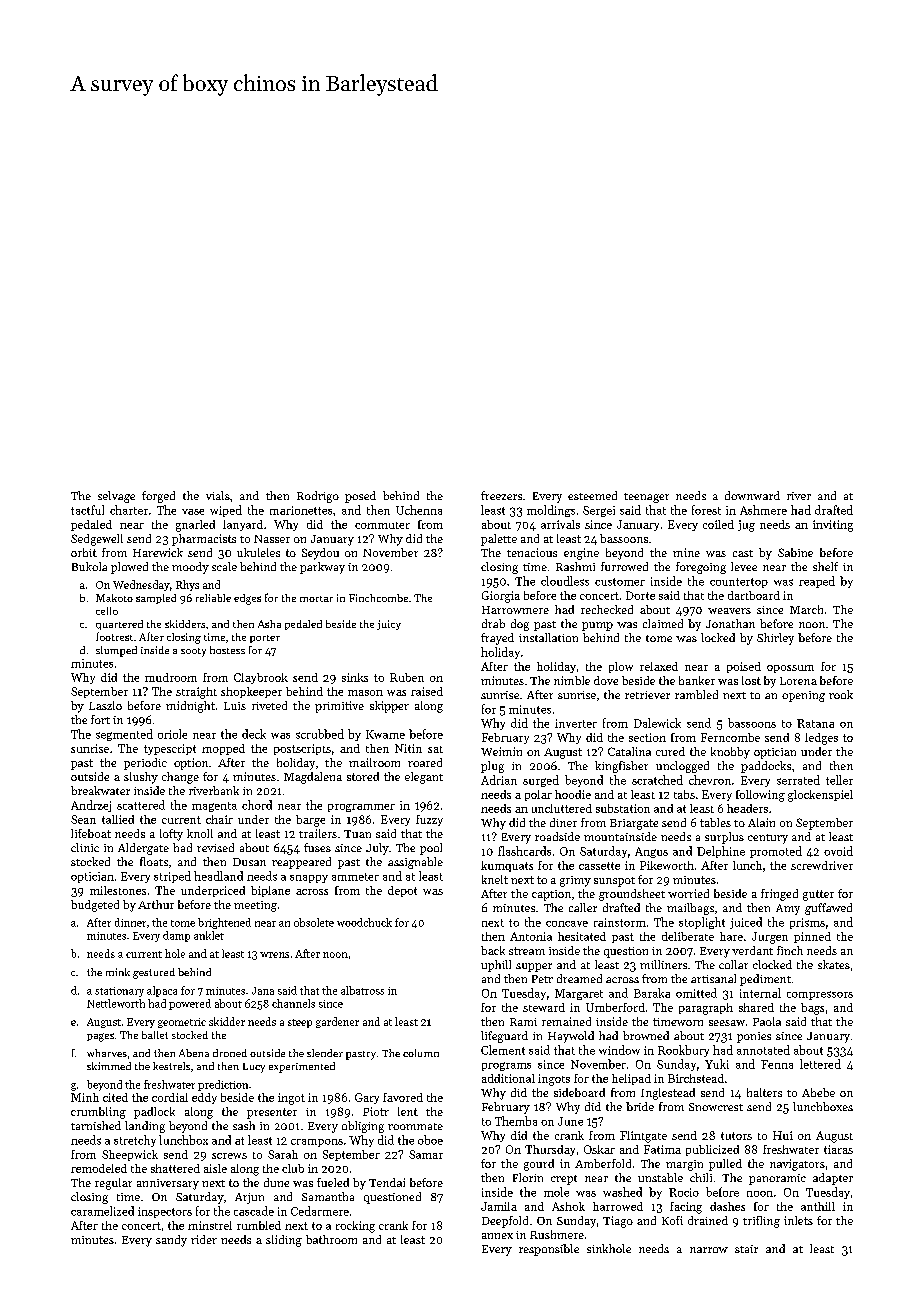 The image size is (924, 1308). I want to click on forged, so click(158, 497).
